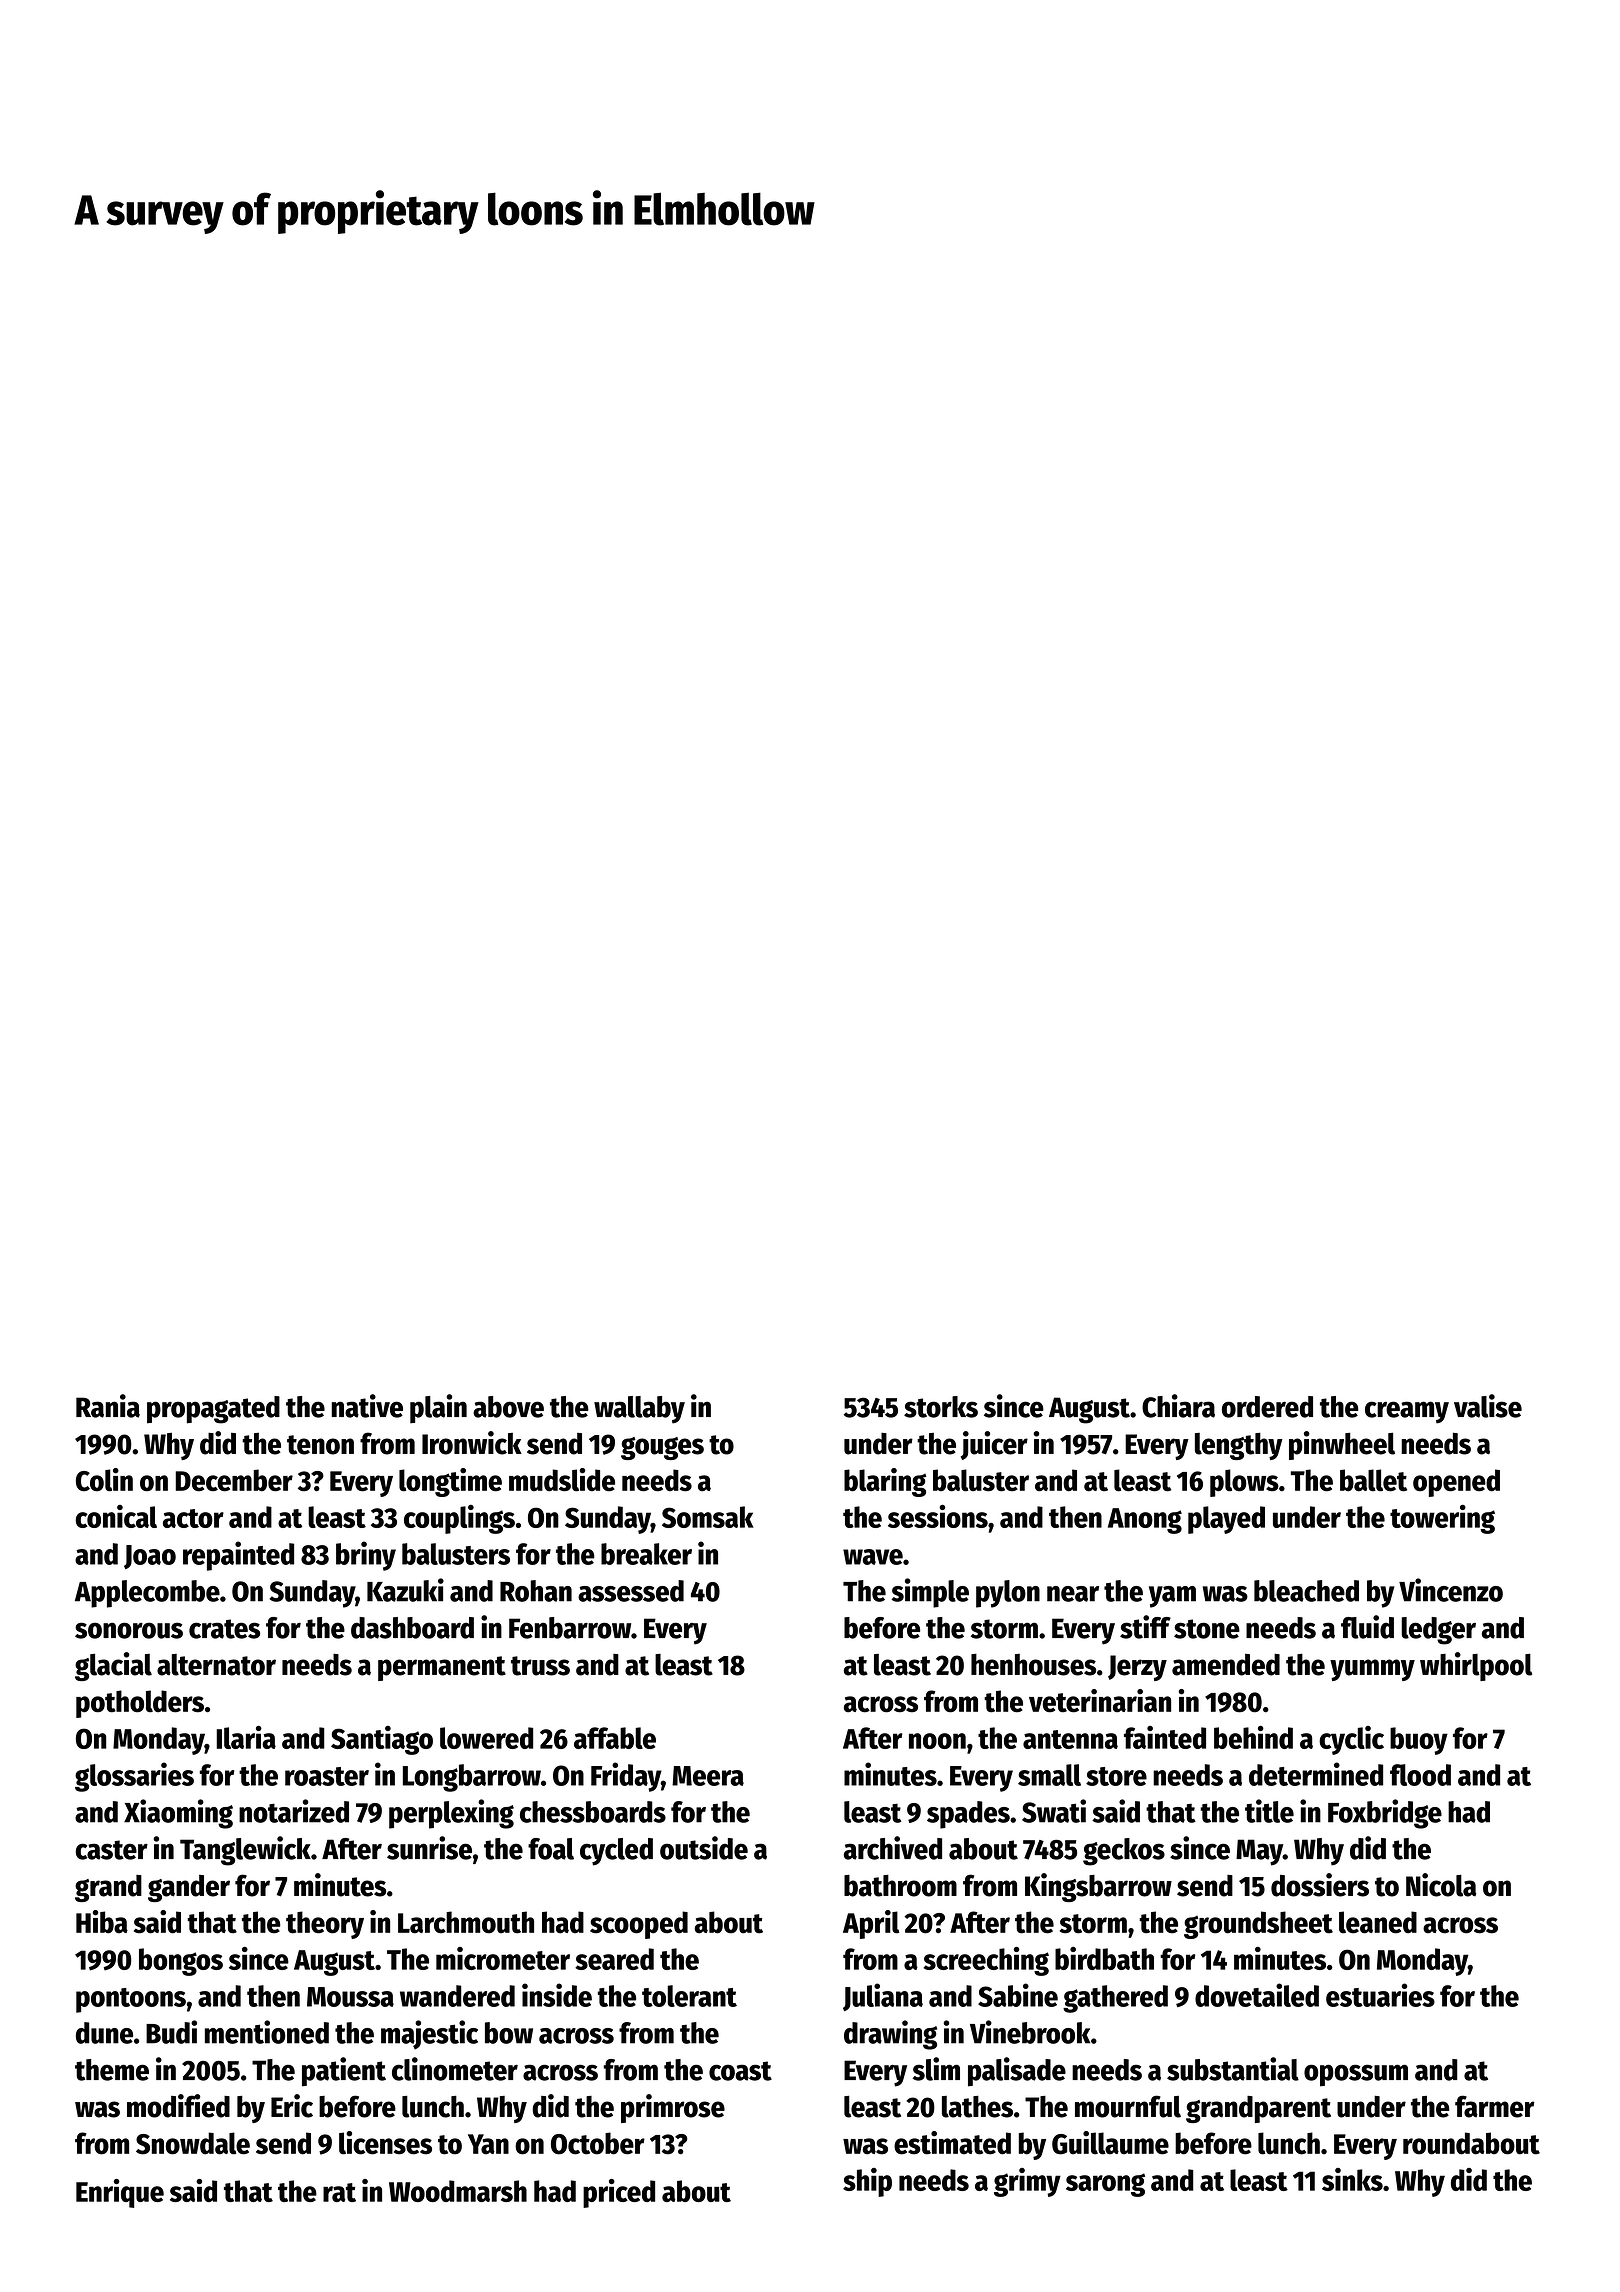 The width and height of the image is (1620, 2292). Describe the element at coordinates (1378, 1922) in the image. I see `leaned` at that location.
